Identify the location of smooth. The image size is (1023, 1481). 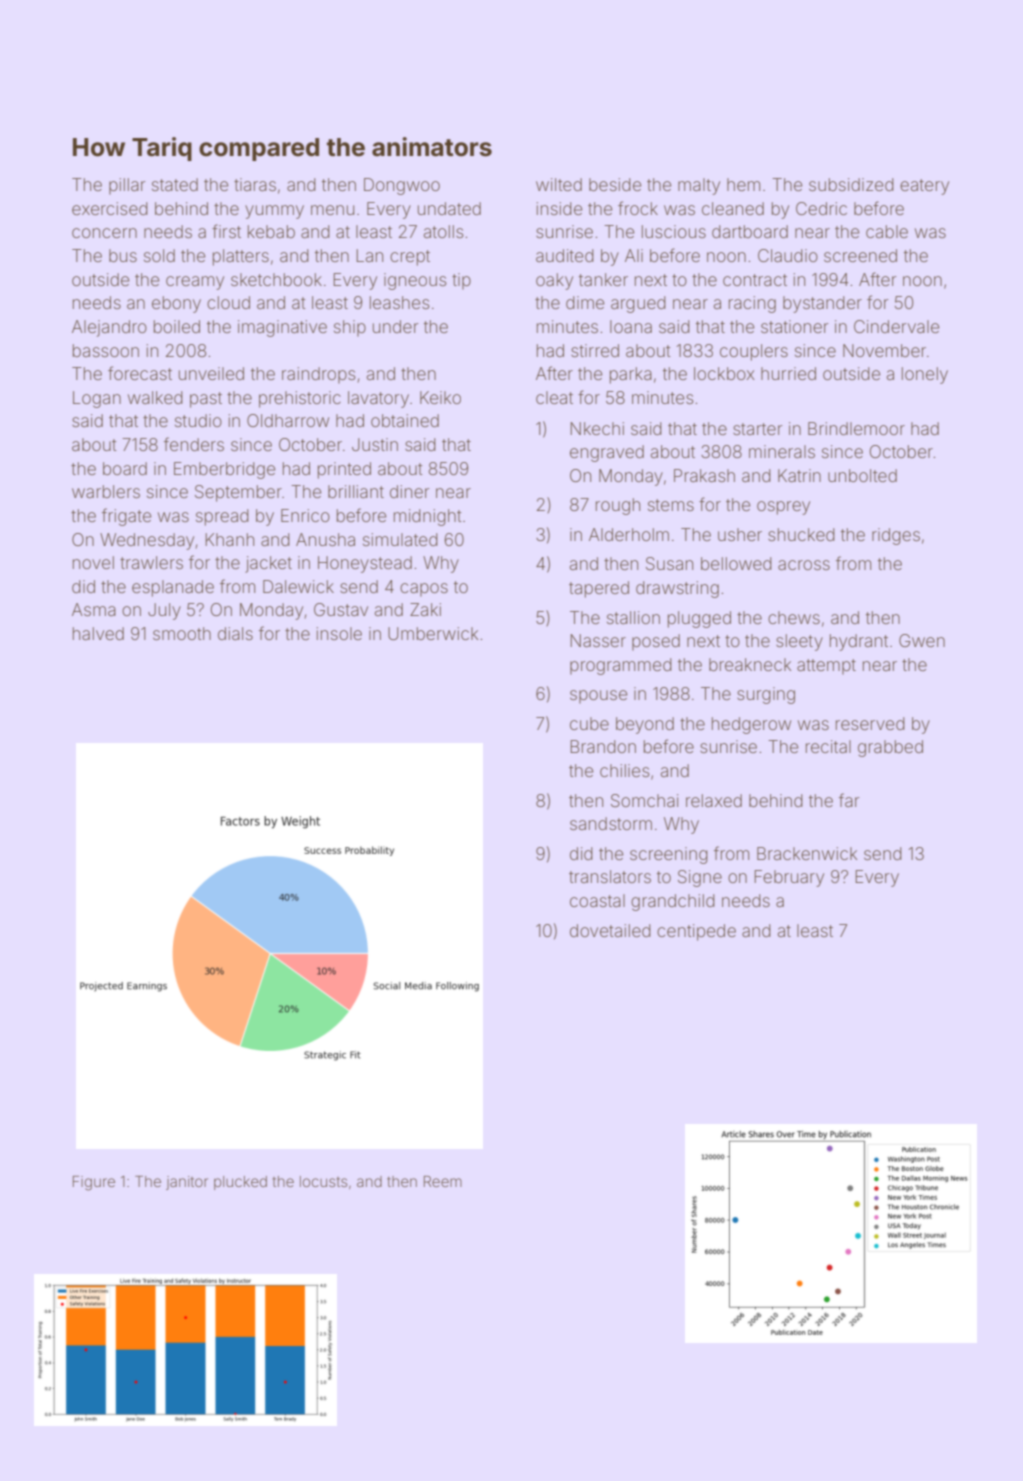
(182, 633).
